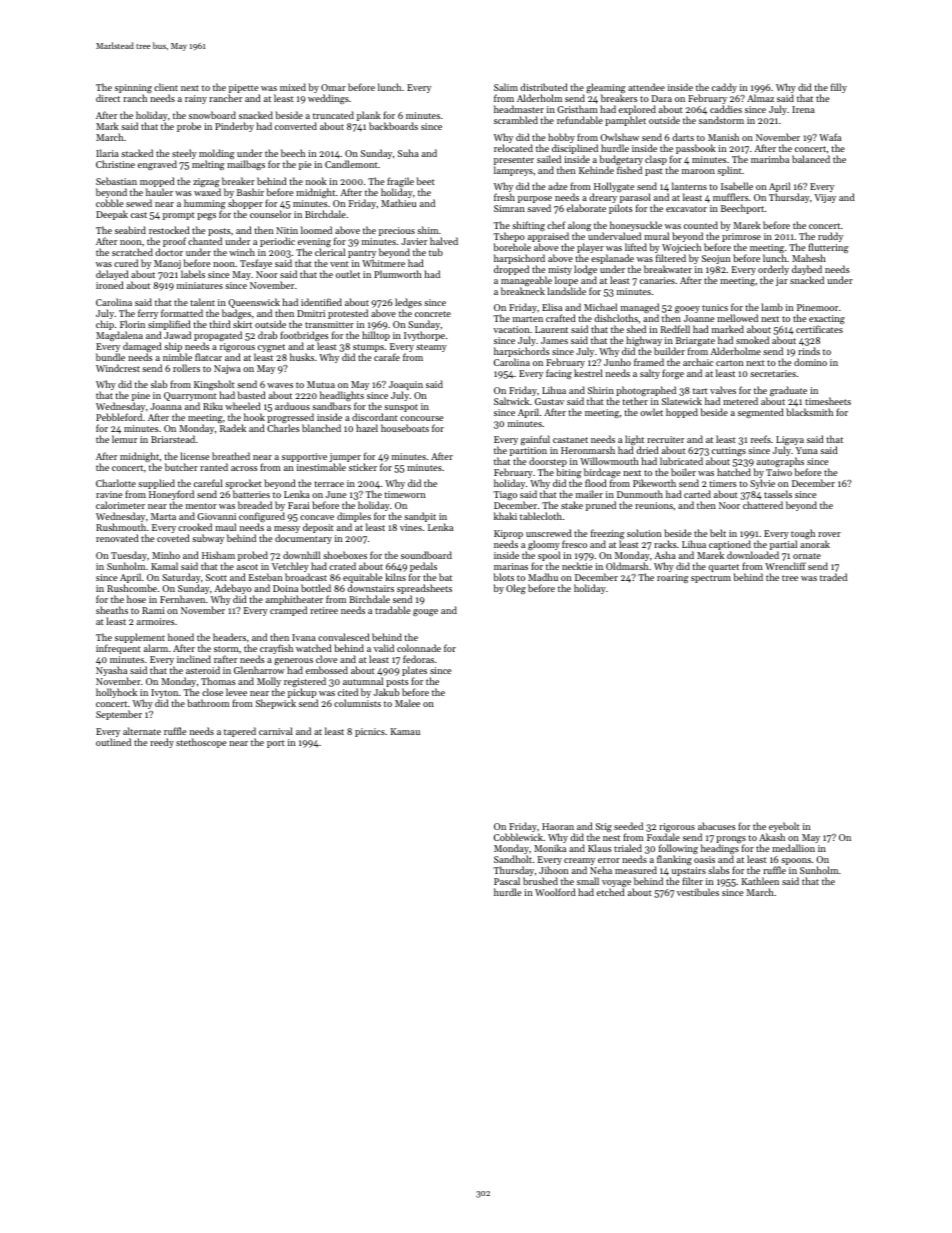 Image resolution: width=952 pixels, height=1233 pixels. Describe the element at coordinates (227, 369) in the screenshot. I see `Najwa` at that location.
